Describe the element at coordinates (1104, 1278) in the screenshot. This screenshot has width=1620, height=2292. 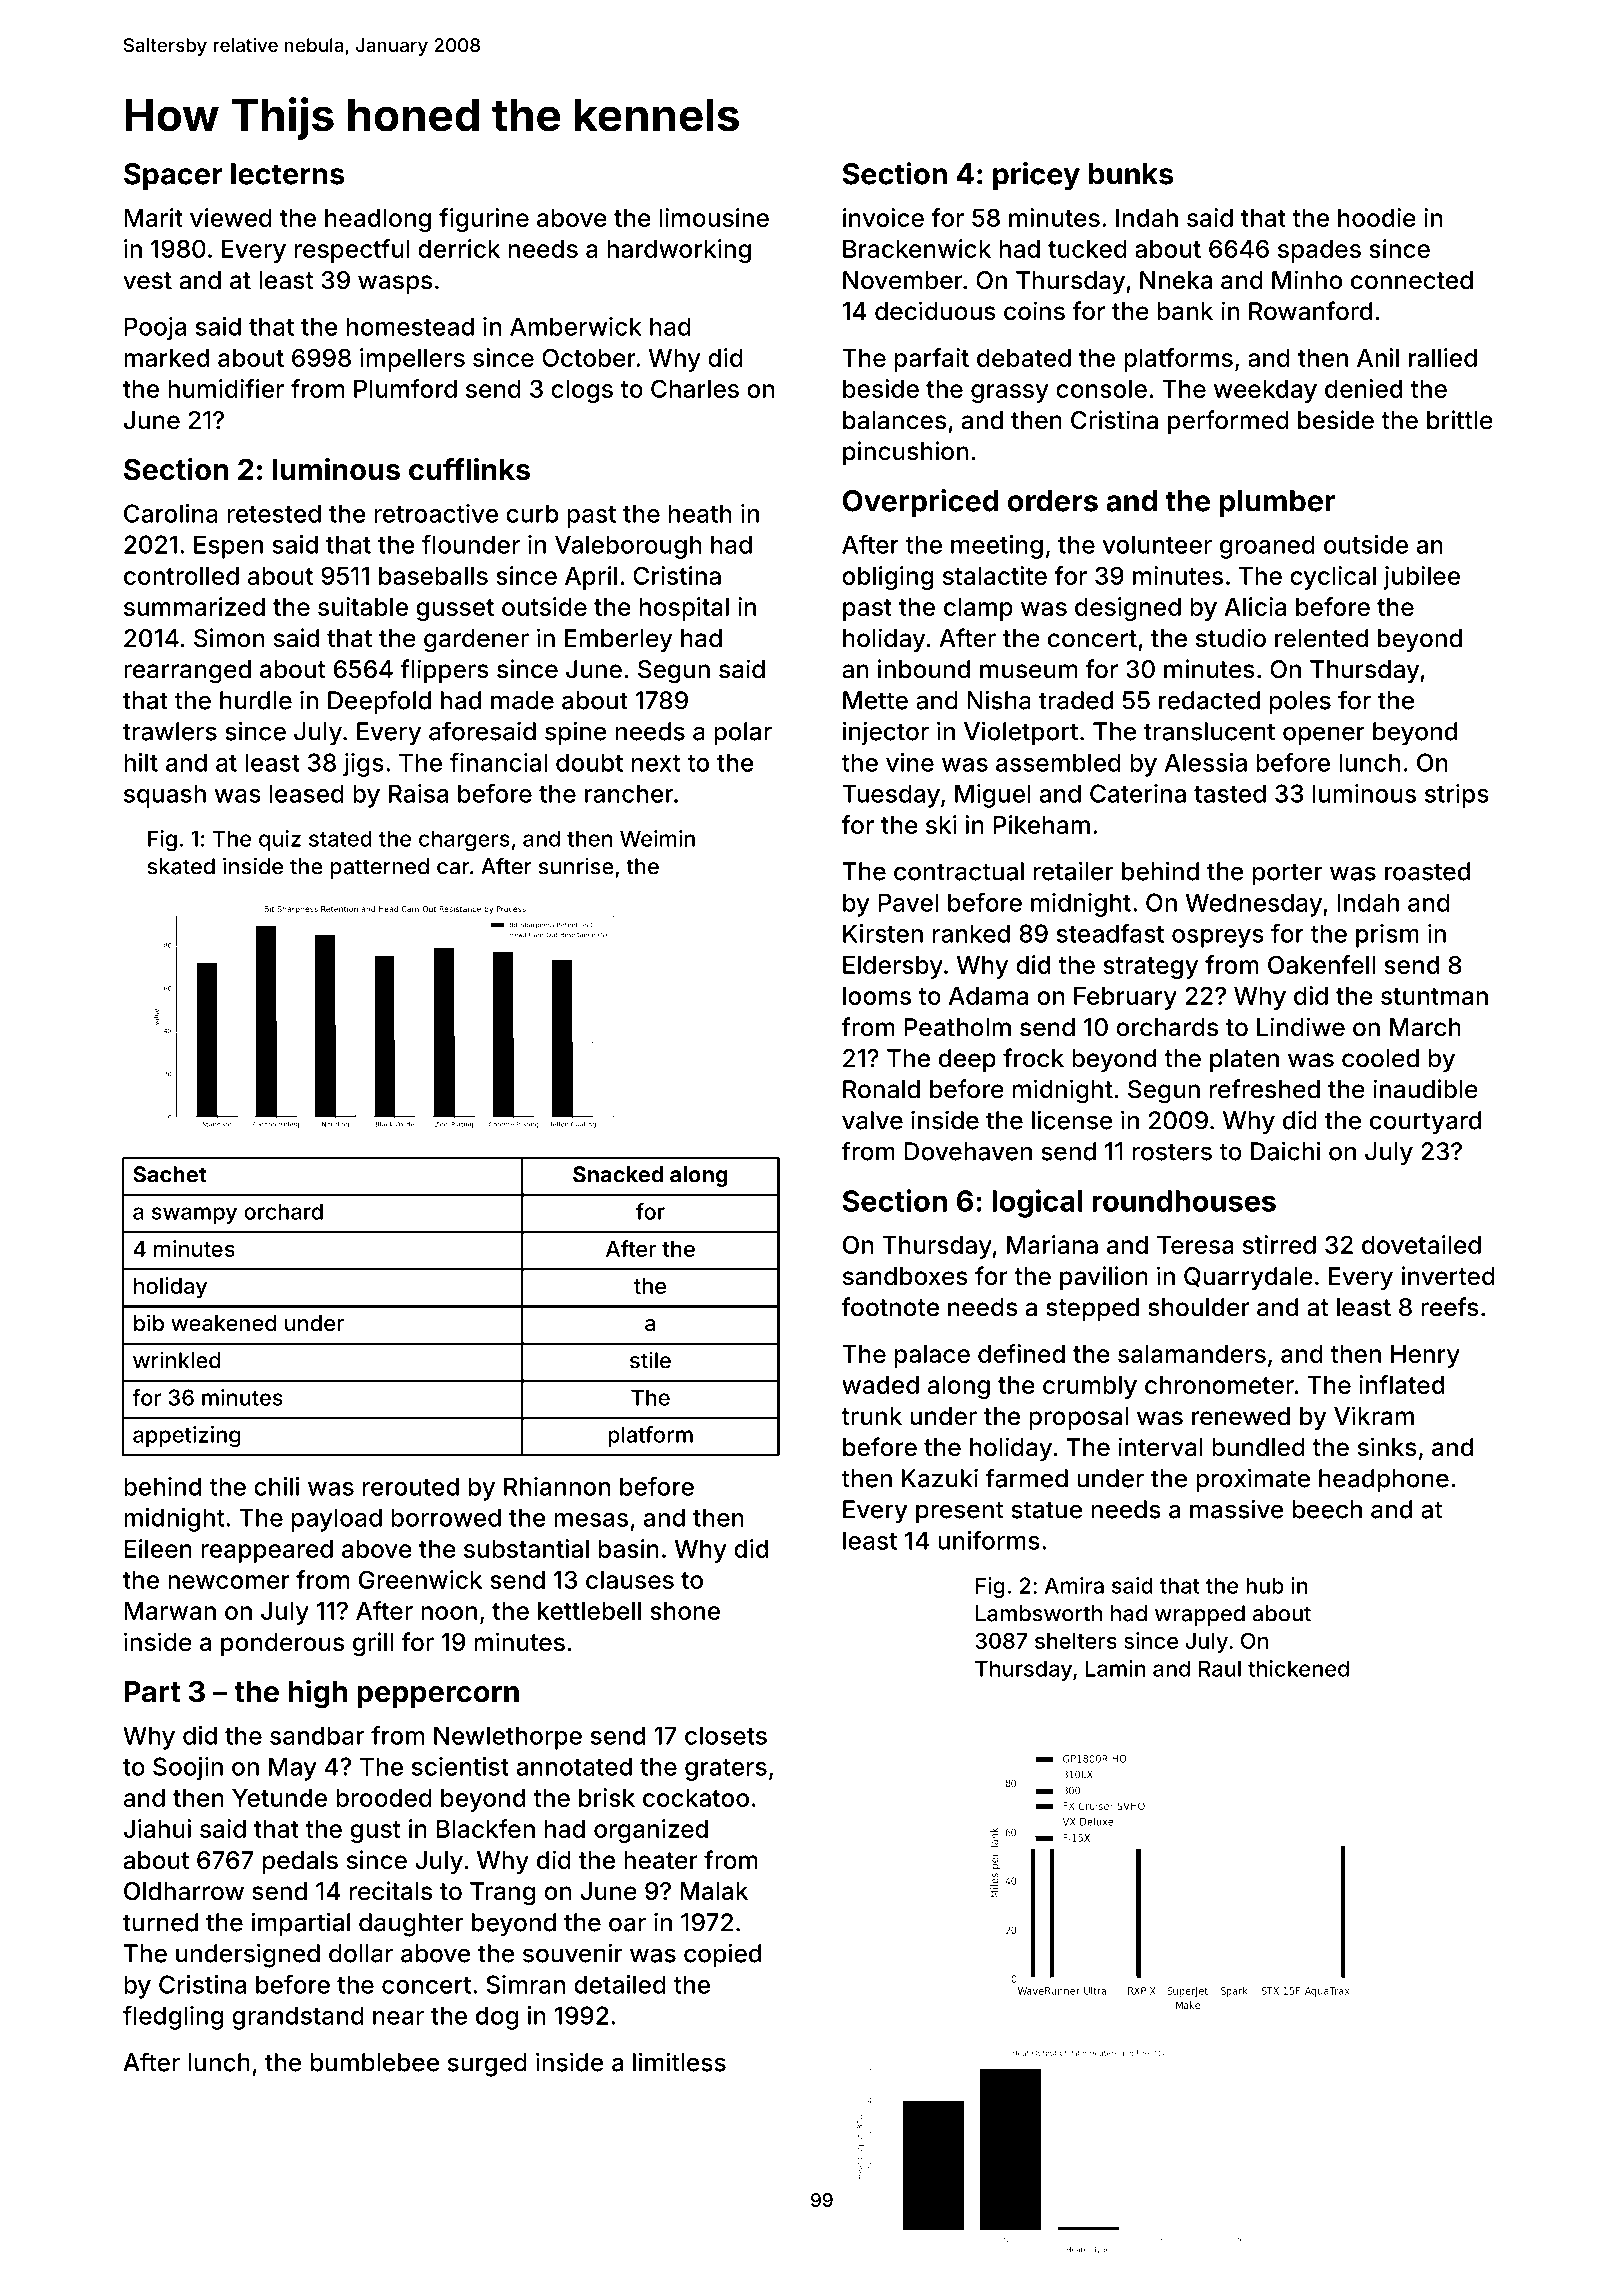
I see `pavilion` at that location.
